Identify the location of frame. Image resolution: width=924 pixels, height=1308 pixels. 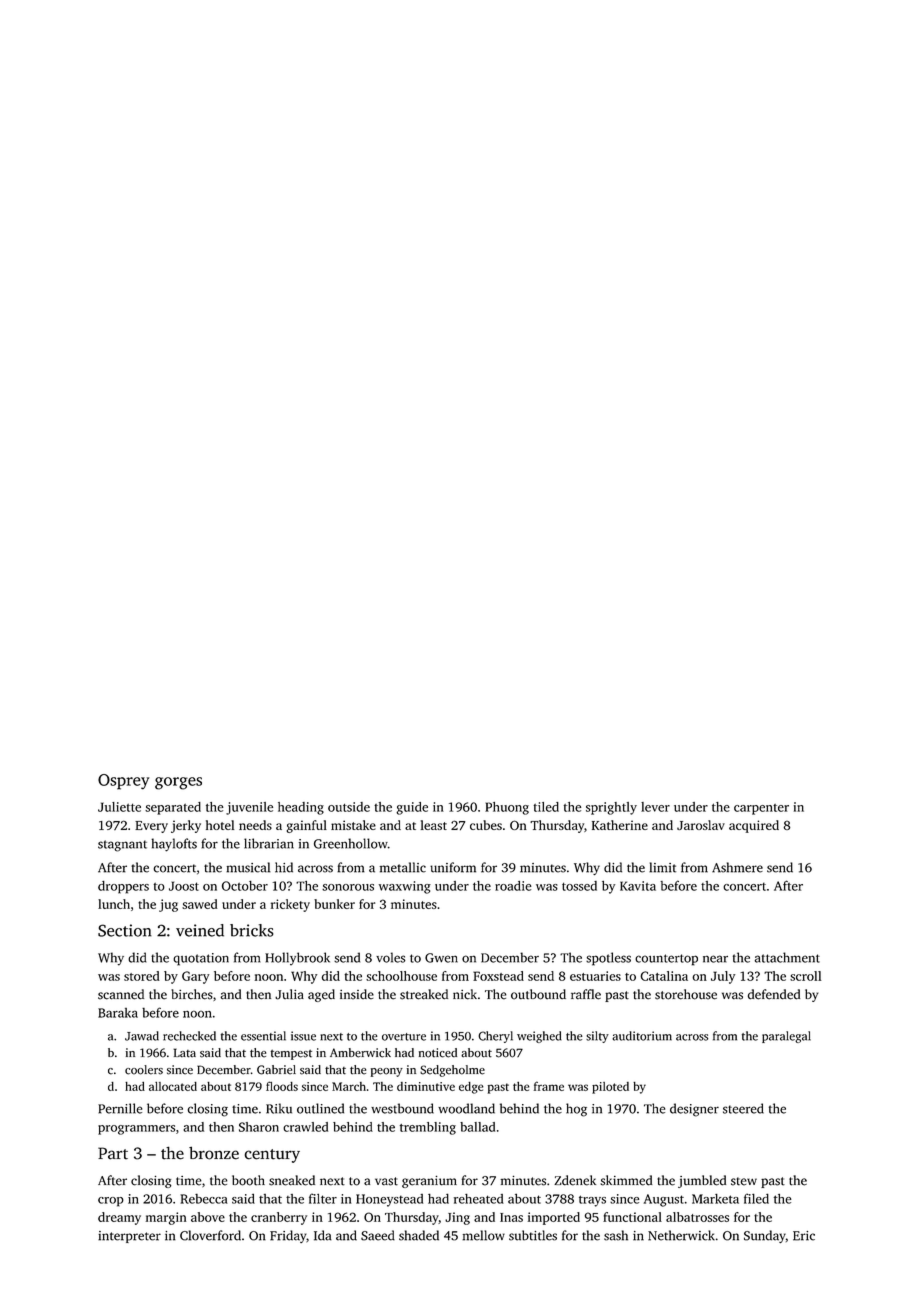
(549, 1086).
